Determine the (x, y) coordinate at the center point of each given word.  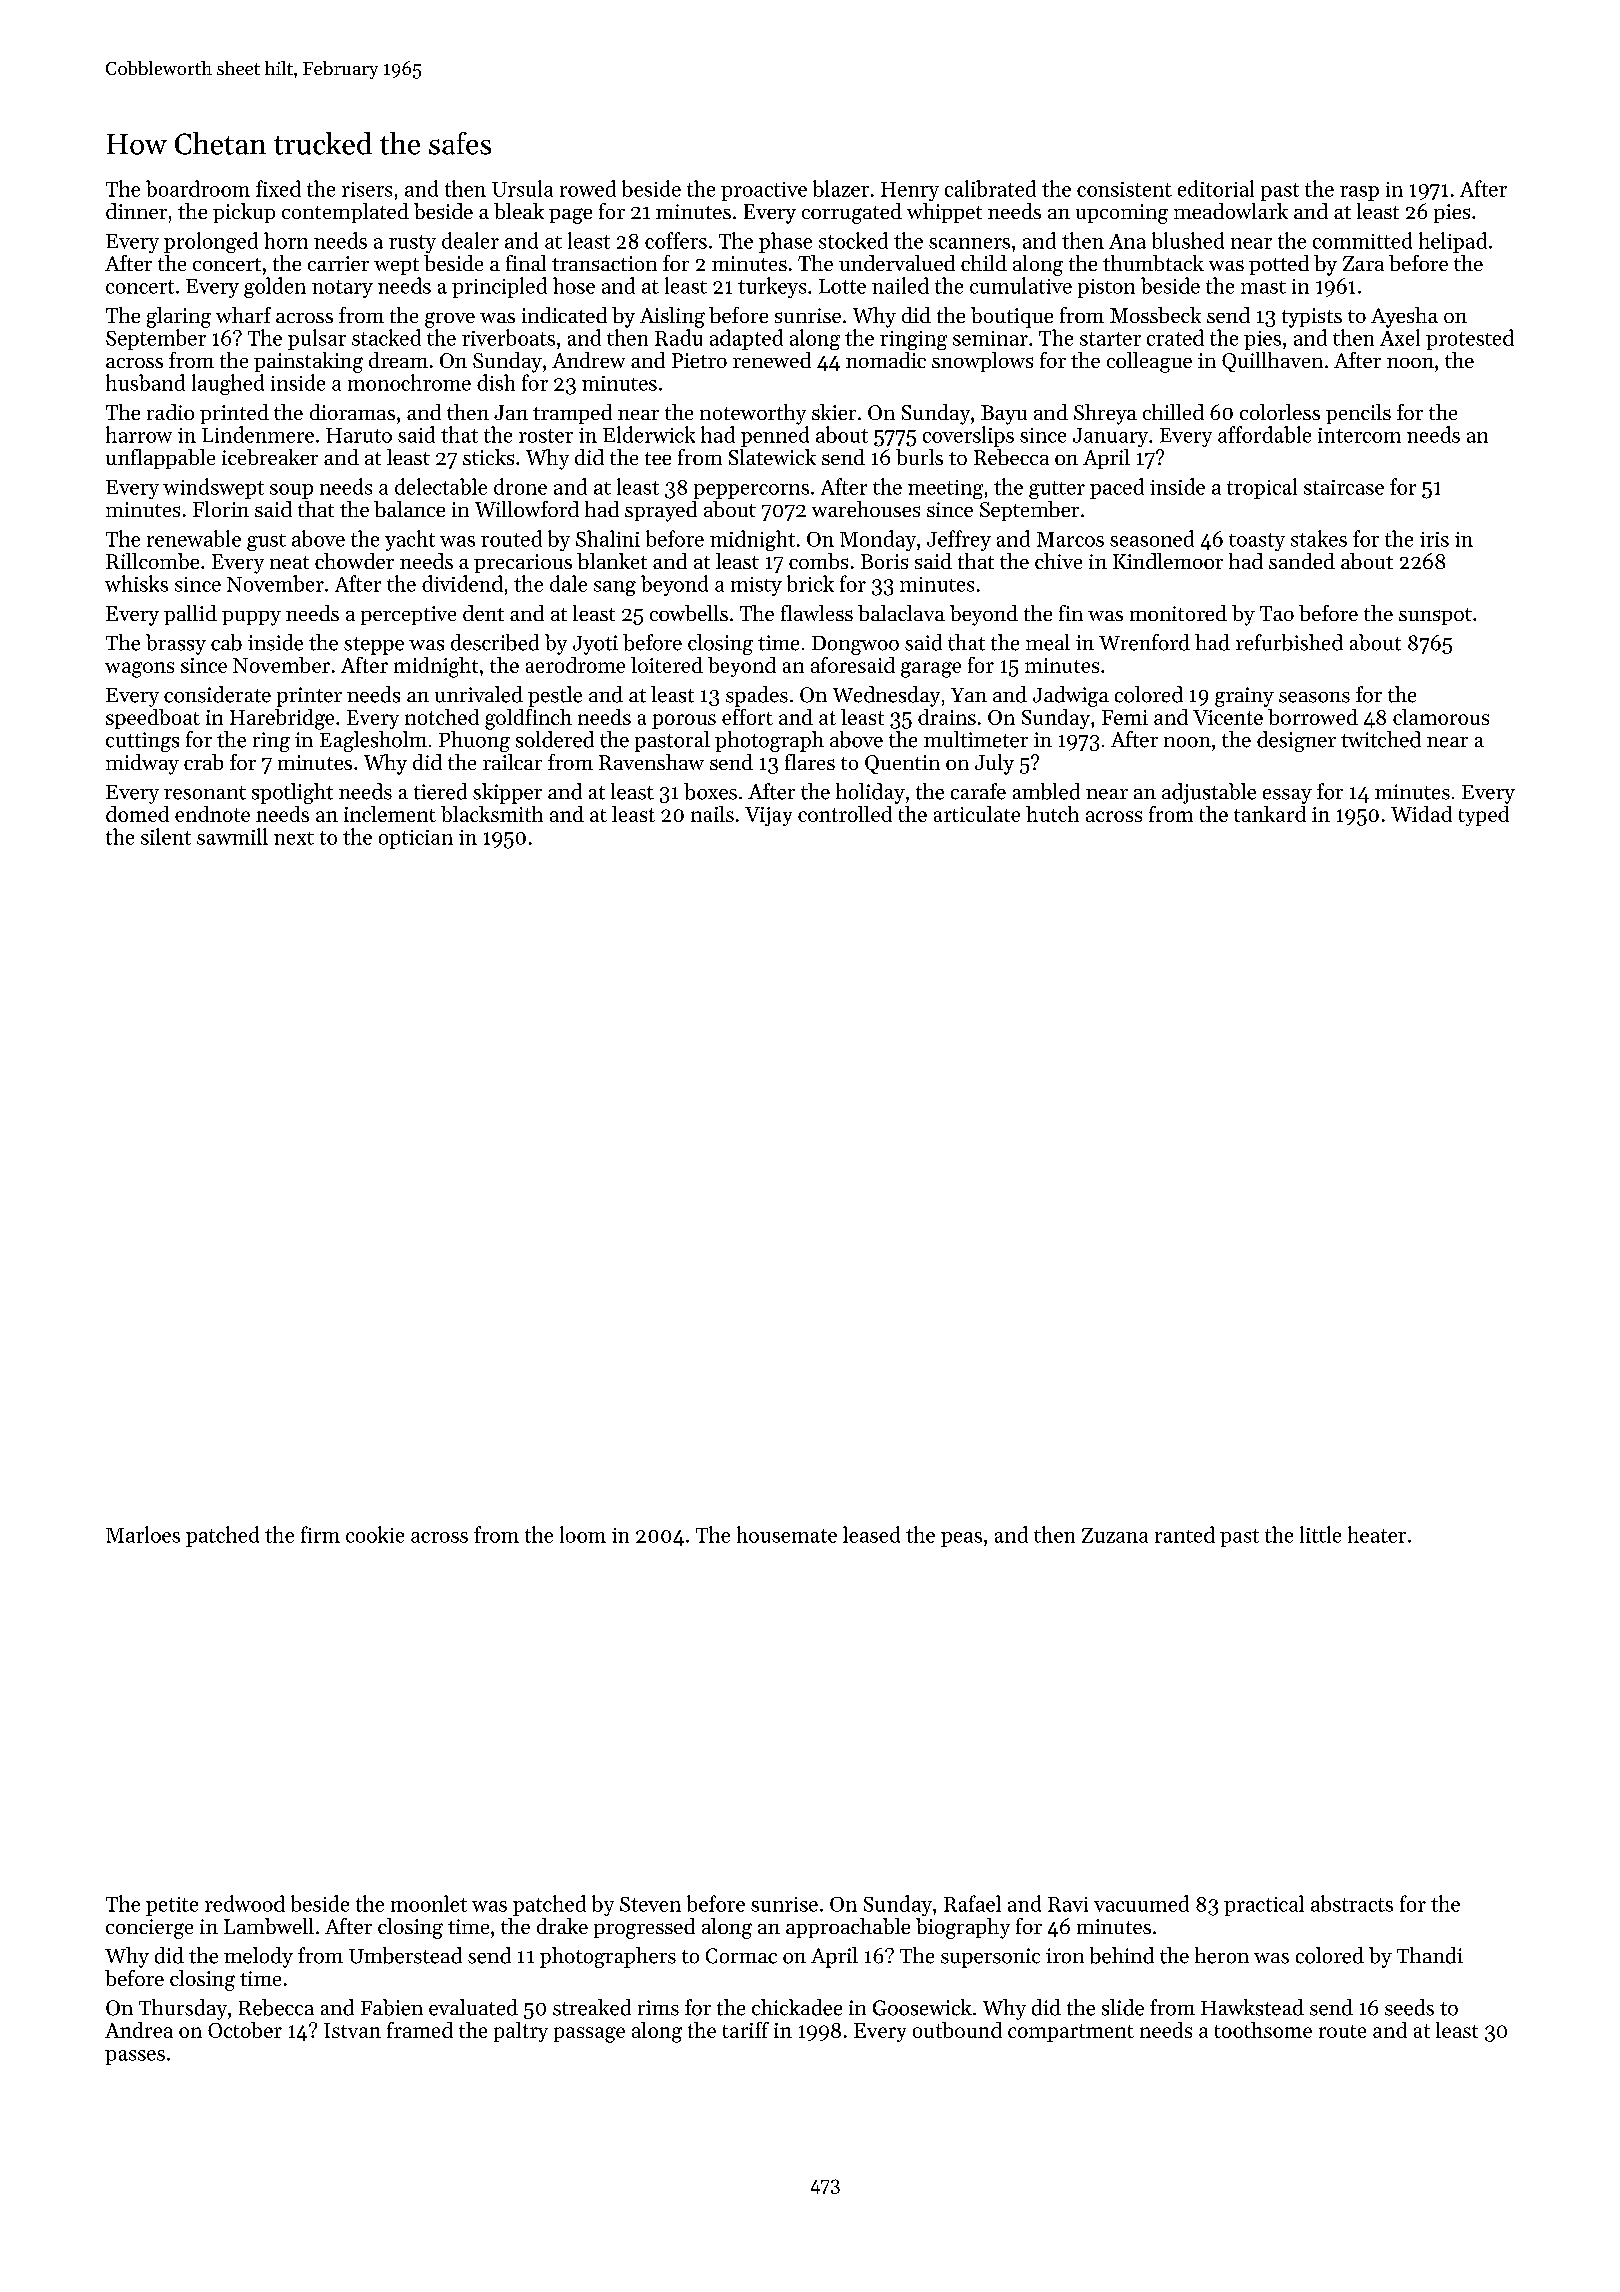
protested (1470, 339)
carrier (338, 263)
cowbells (689, 613)
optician (416, 839)
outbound (957, 2030)
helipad (1453, 242)
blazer (841, 188)
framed (420, 2030)
